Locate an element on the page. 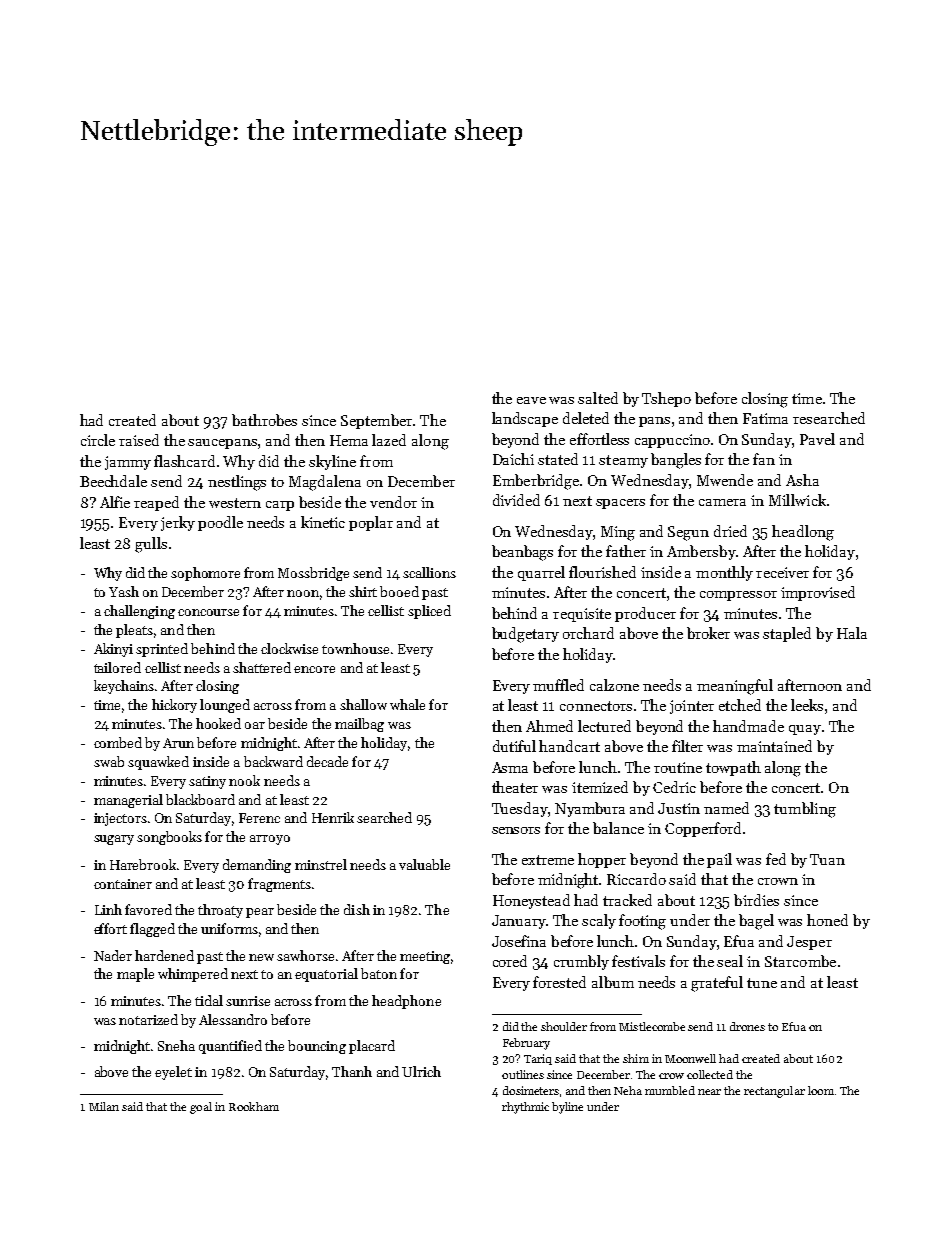  eave is located at coordinates (531, 400).
